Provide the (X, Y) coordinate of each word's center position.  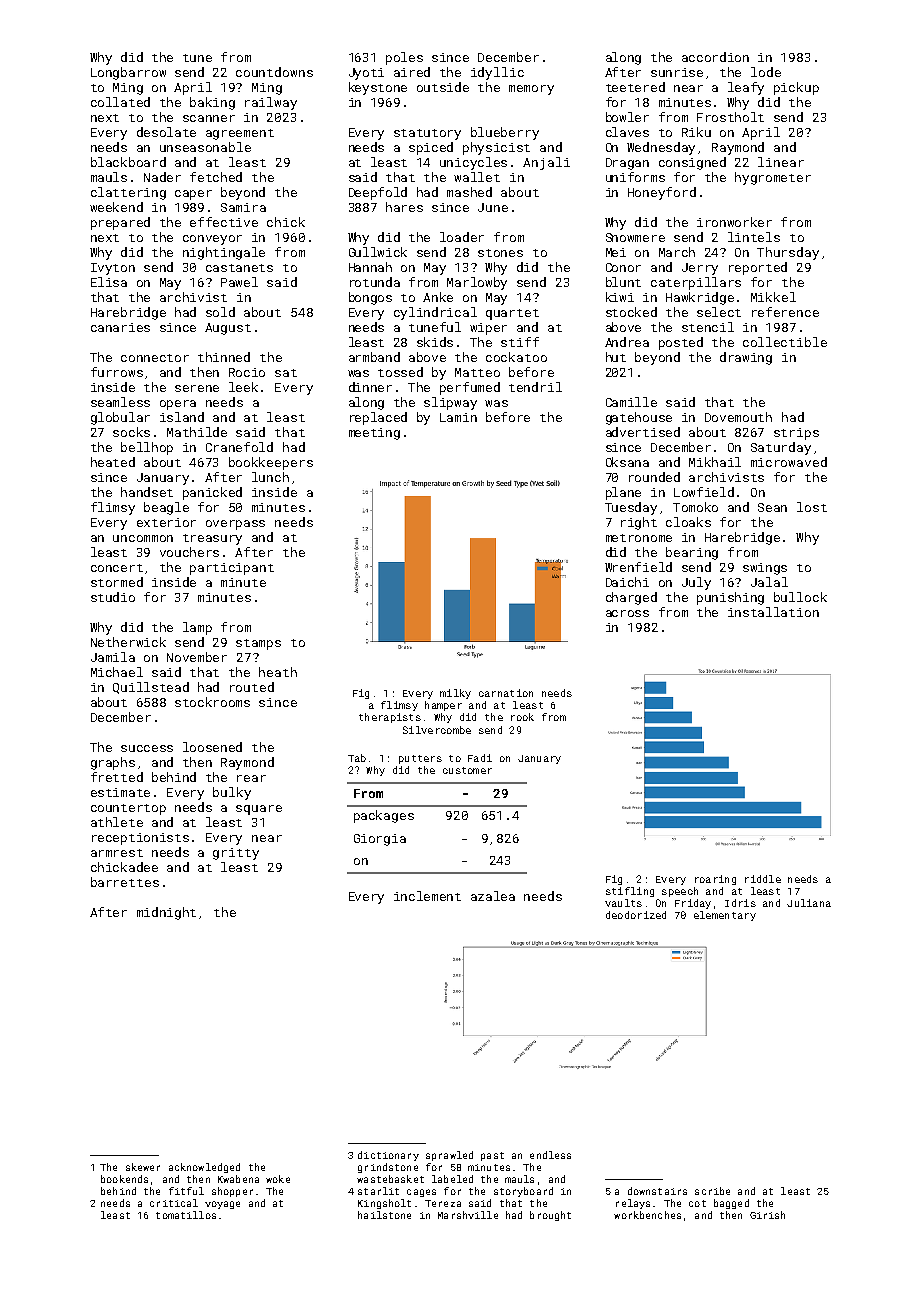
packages (384, 816)
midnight (166, 913)
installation (773, 612)
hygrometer (773, 178)
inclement (427, 896)
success (147, 748)
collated (120, 102)
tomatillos (186, 1215)
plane (623, 493)
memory (531, 90)
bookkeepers (271, 463)
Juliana (809, 903)
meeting (374, 434)
